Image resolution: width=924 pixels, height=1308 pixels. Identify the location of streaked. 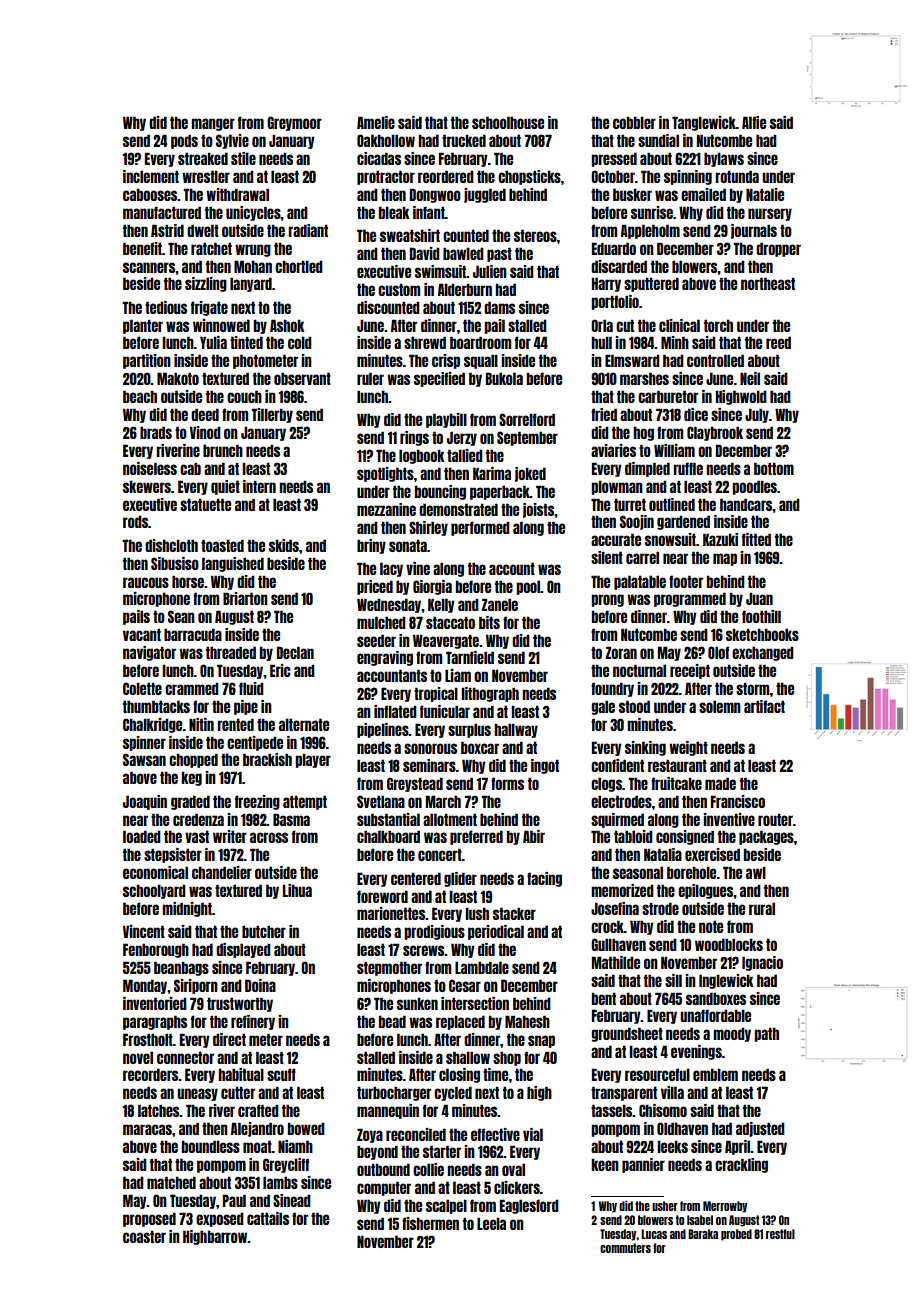
(203, 158).
